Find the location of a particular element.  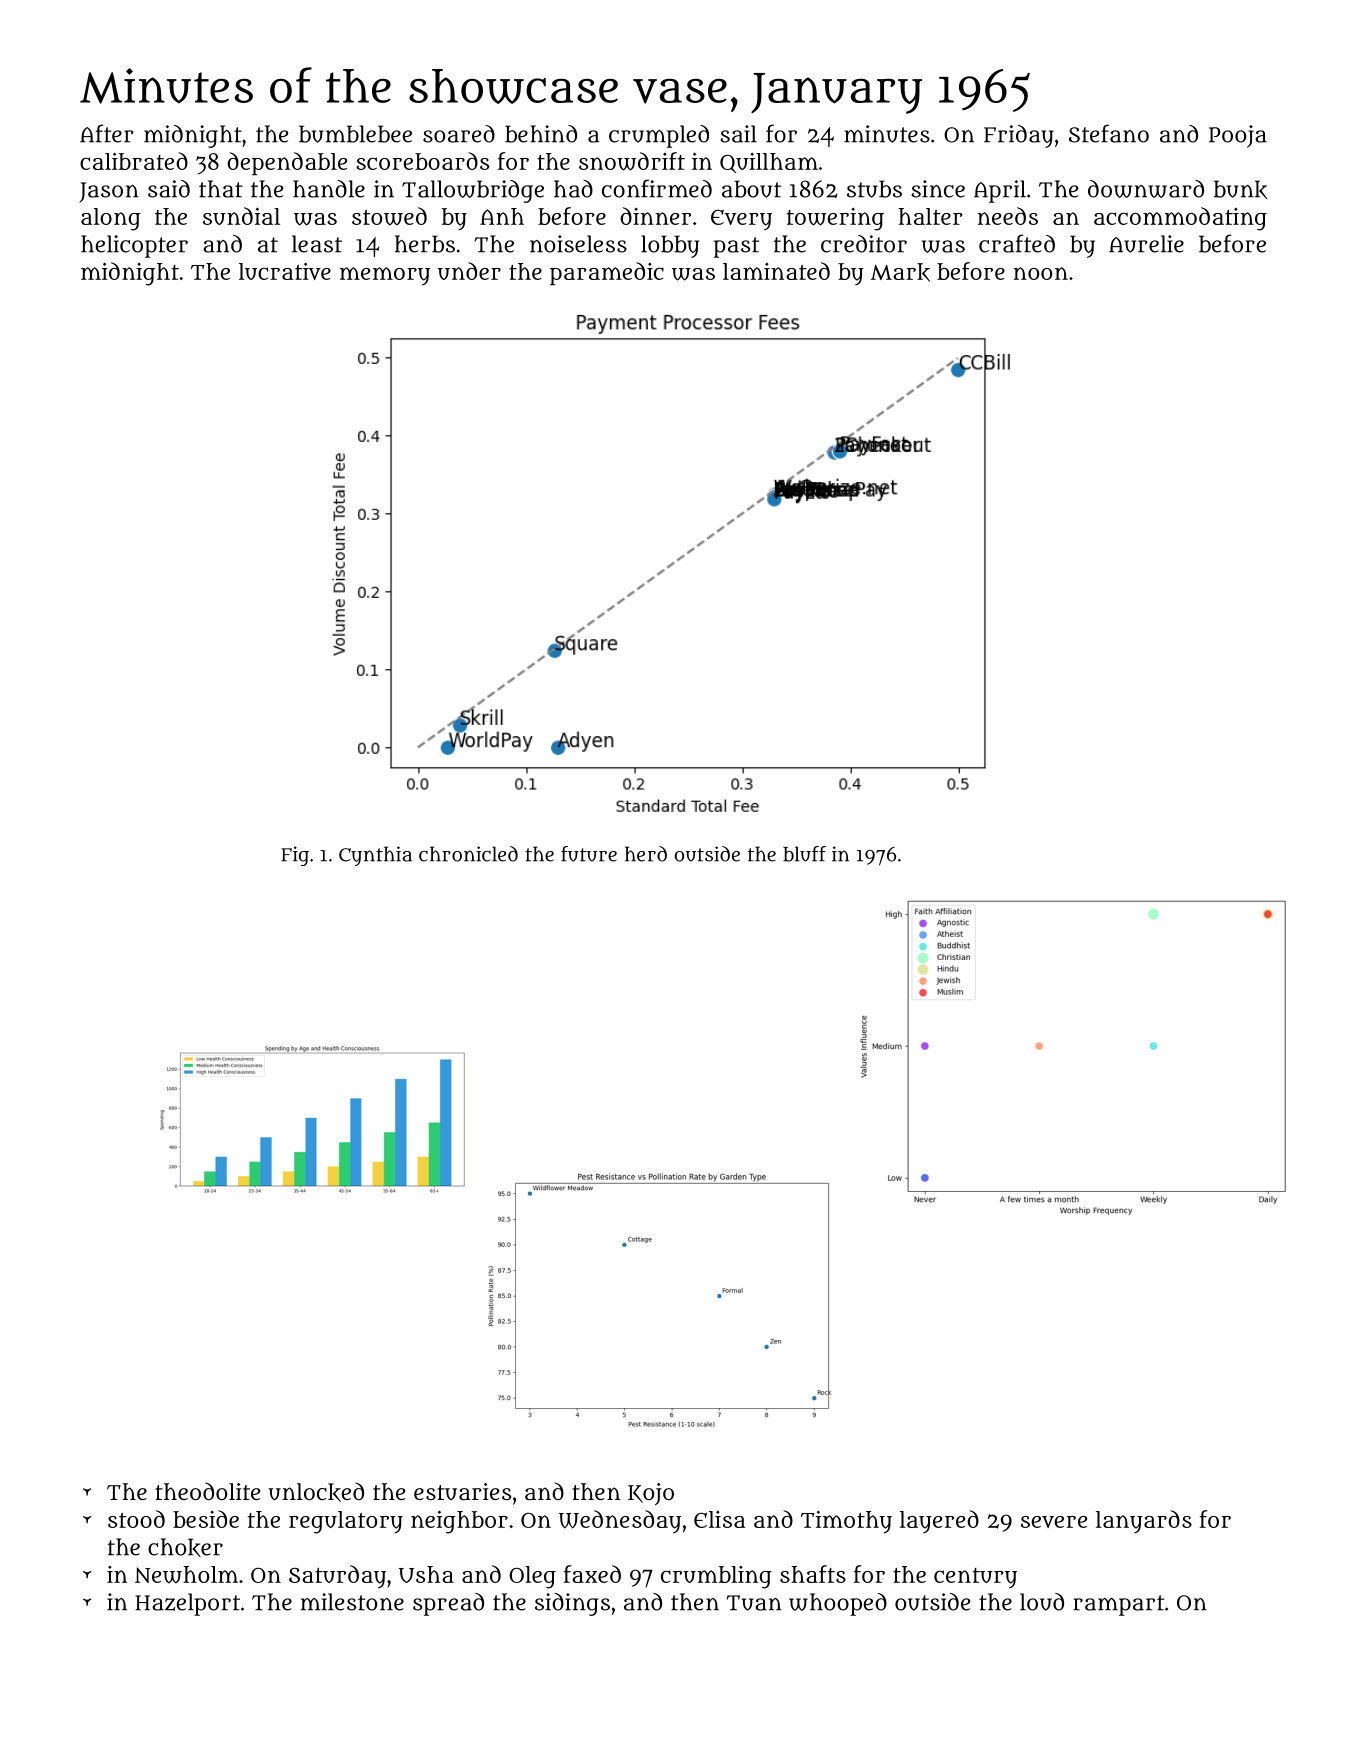

Elisa is located at coordinates (720, 1519).
